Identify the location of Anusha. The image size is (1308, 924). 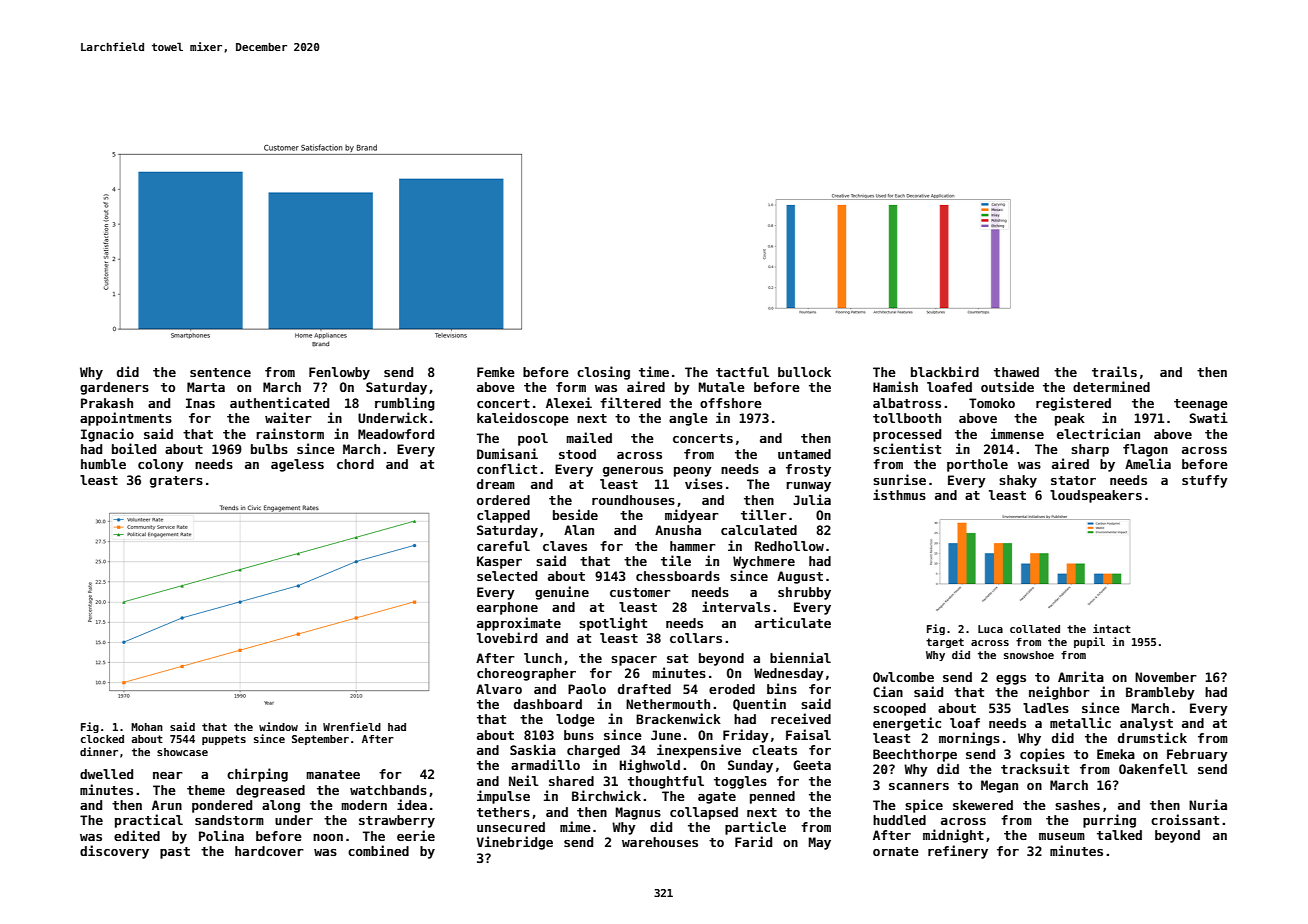
(678, 530).
